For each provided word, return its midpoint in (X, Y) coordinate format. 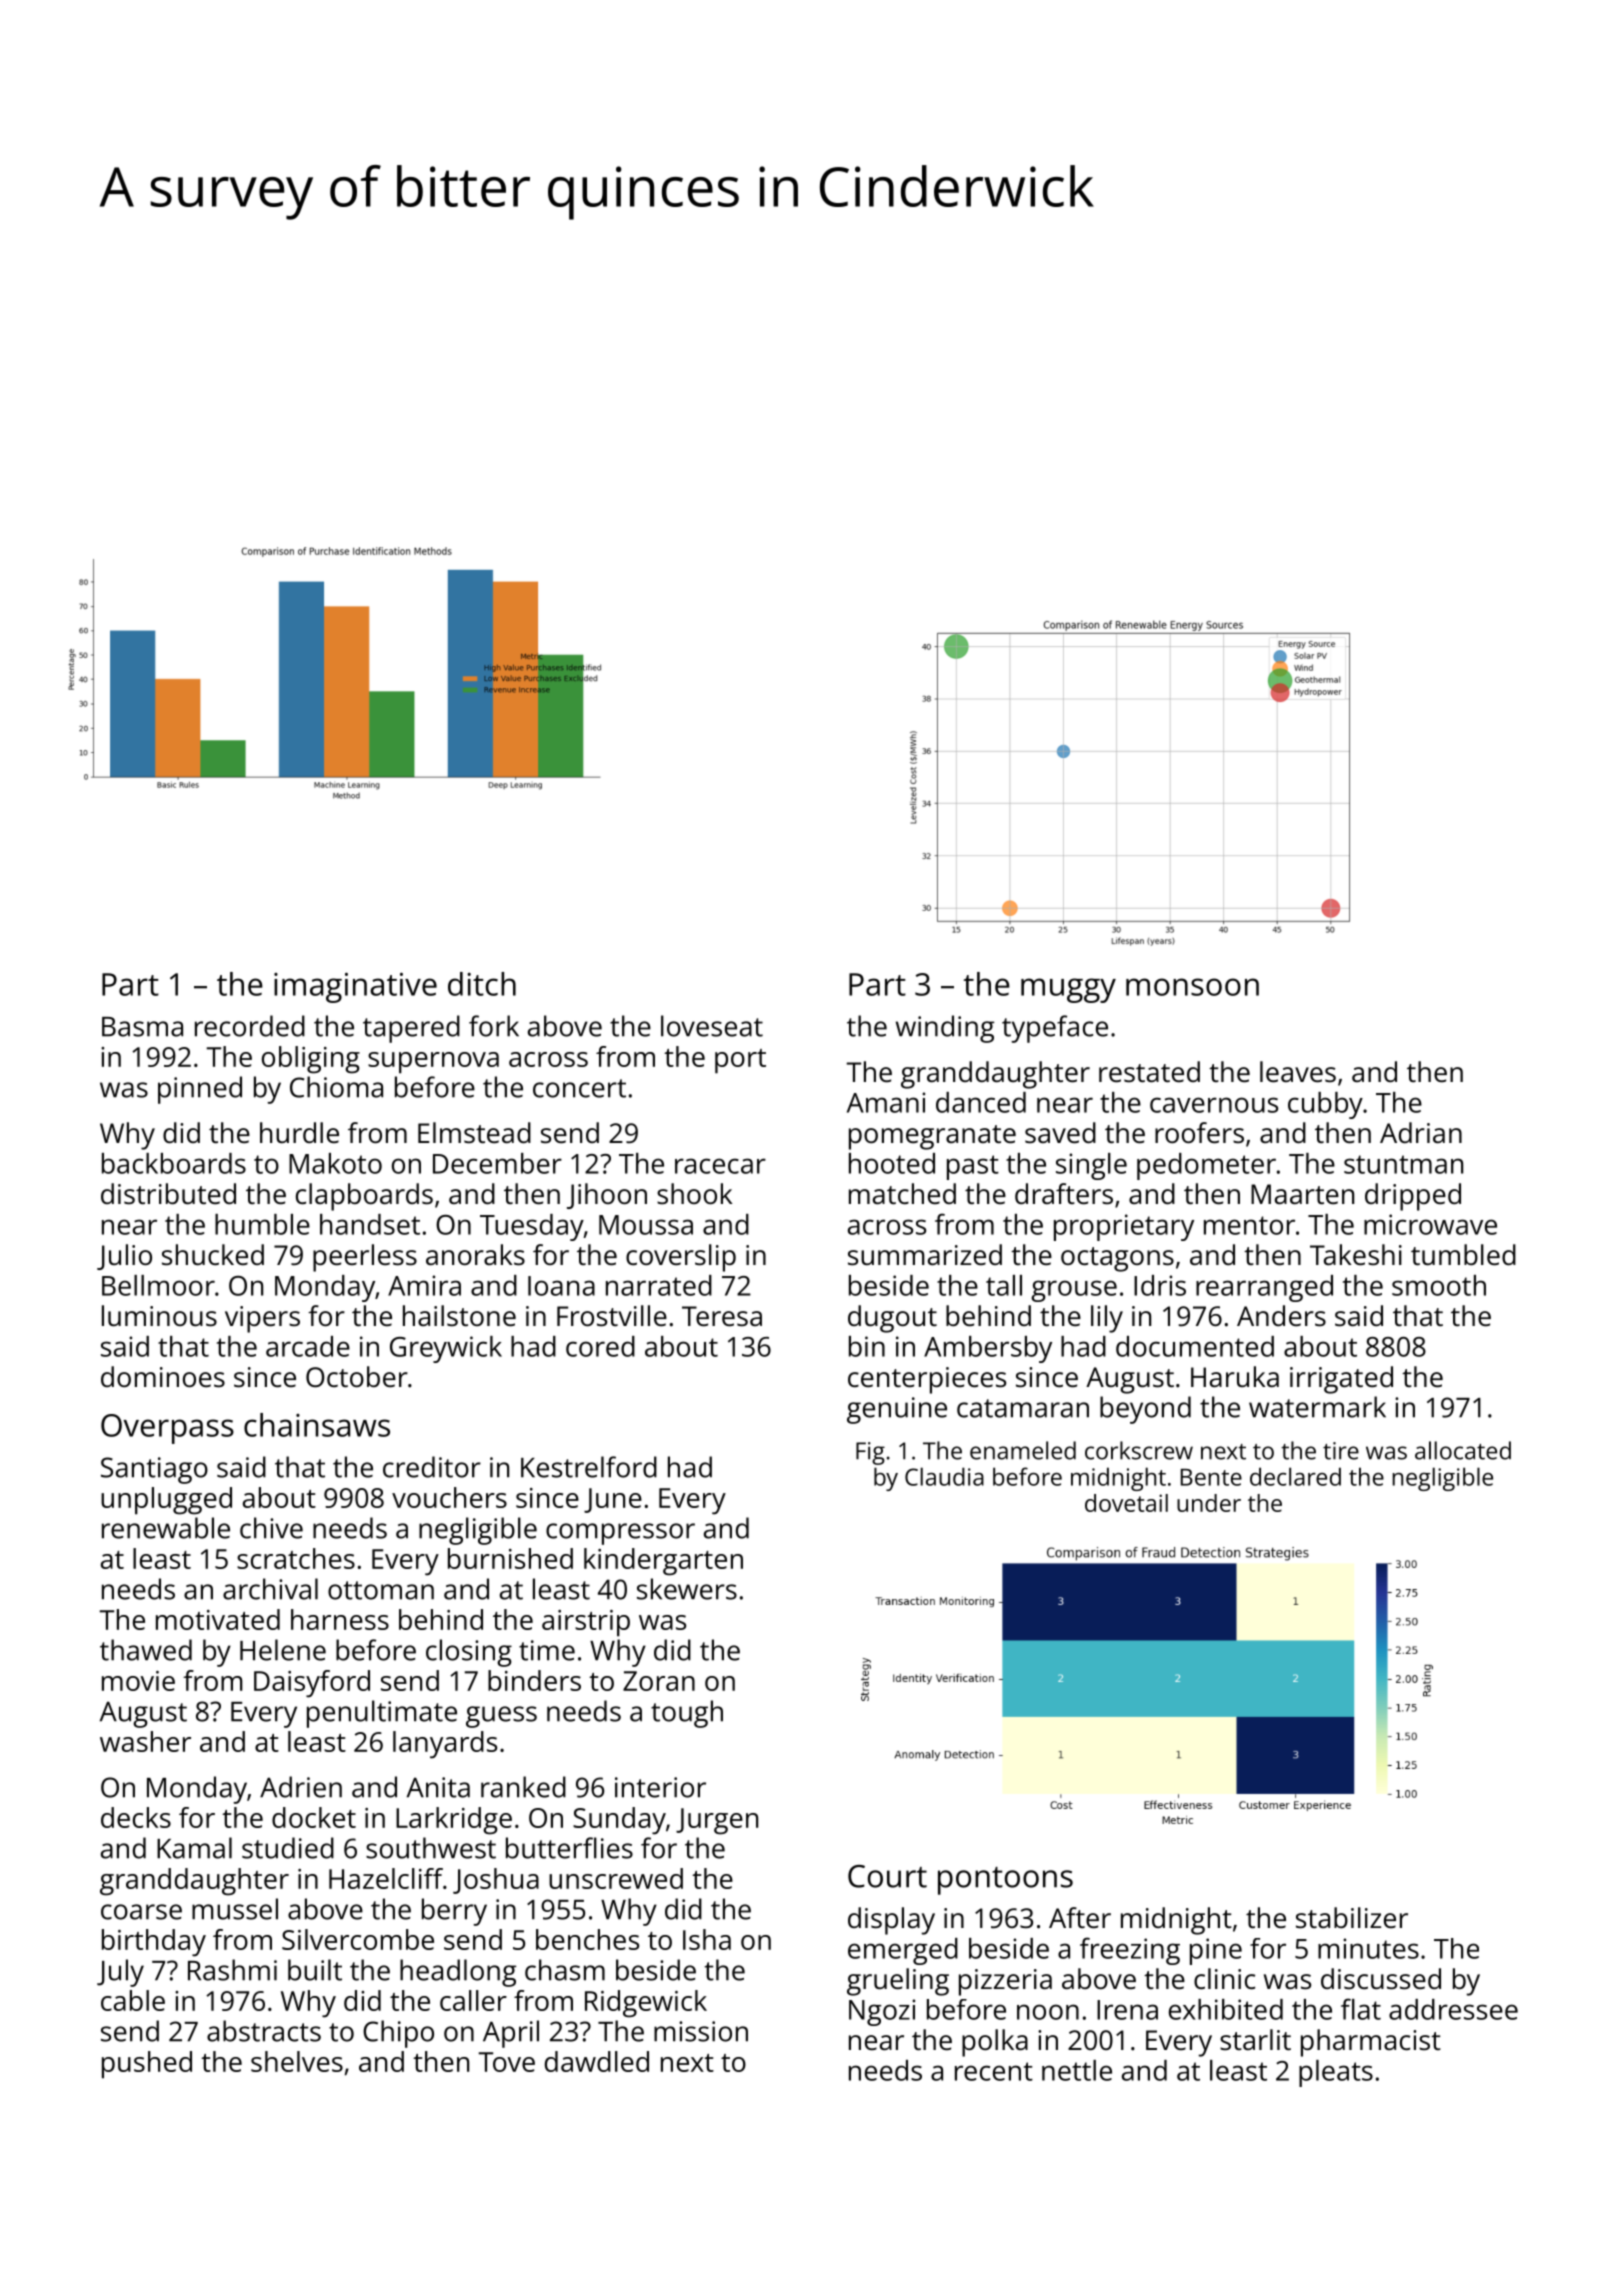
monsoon (1192, 987)
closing (469, 1653)
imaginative (355, 987)
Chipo (398, 2034)
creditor (432, 1467)
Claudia (944, 1476)
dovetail (1126, 1503)
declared (1295, 1476)
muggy (1068, 990)
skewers (687, 1589)
